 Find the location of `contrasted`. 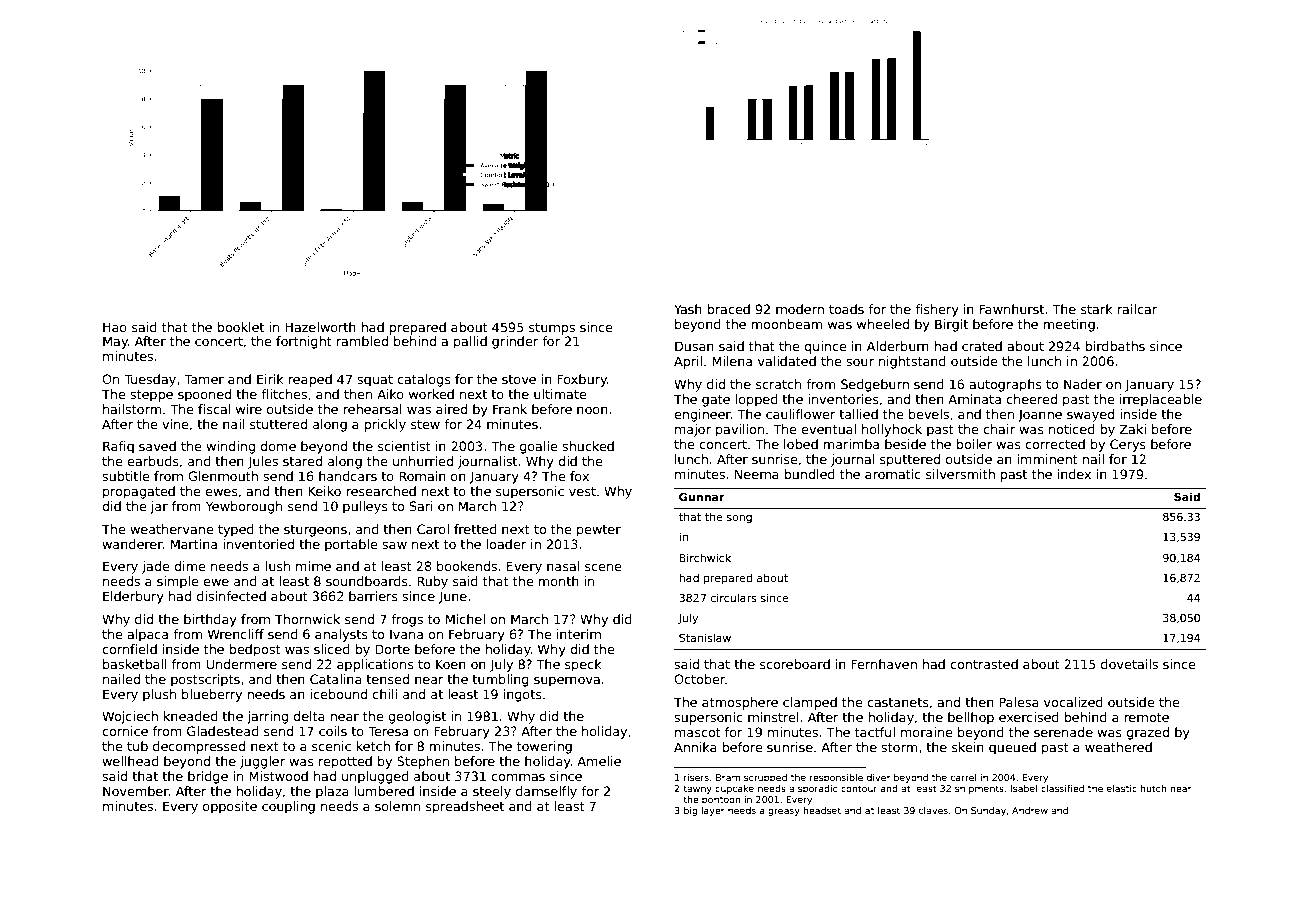

contrasted is located at coordinates (984, 664).
